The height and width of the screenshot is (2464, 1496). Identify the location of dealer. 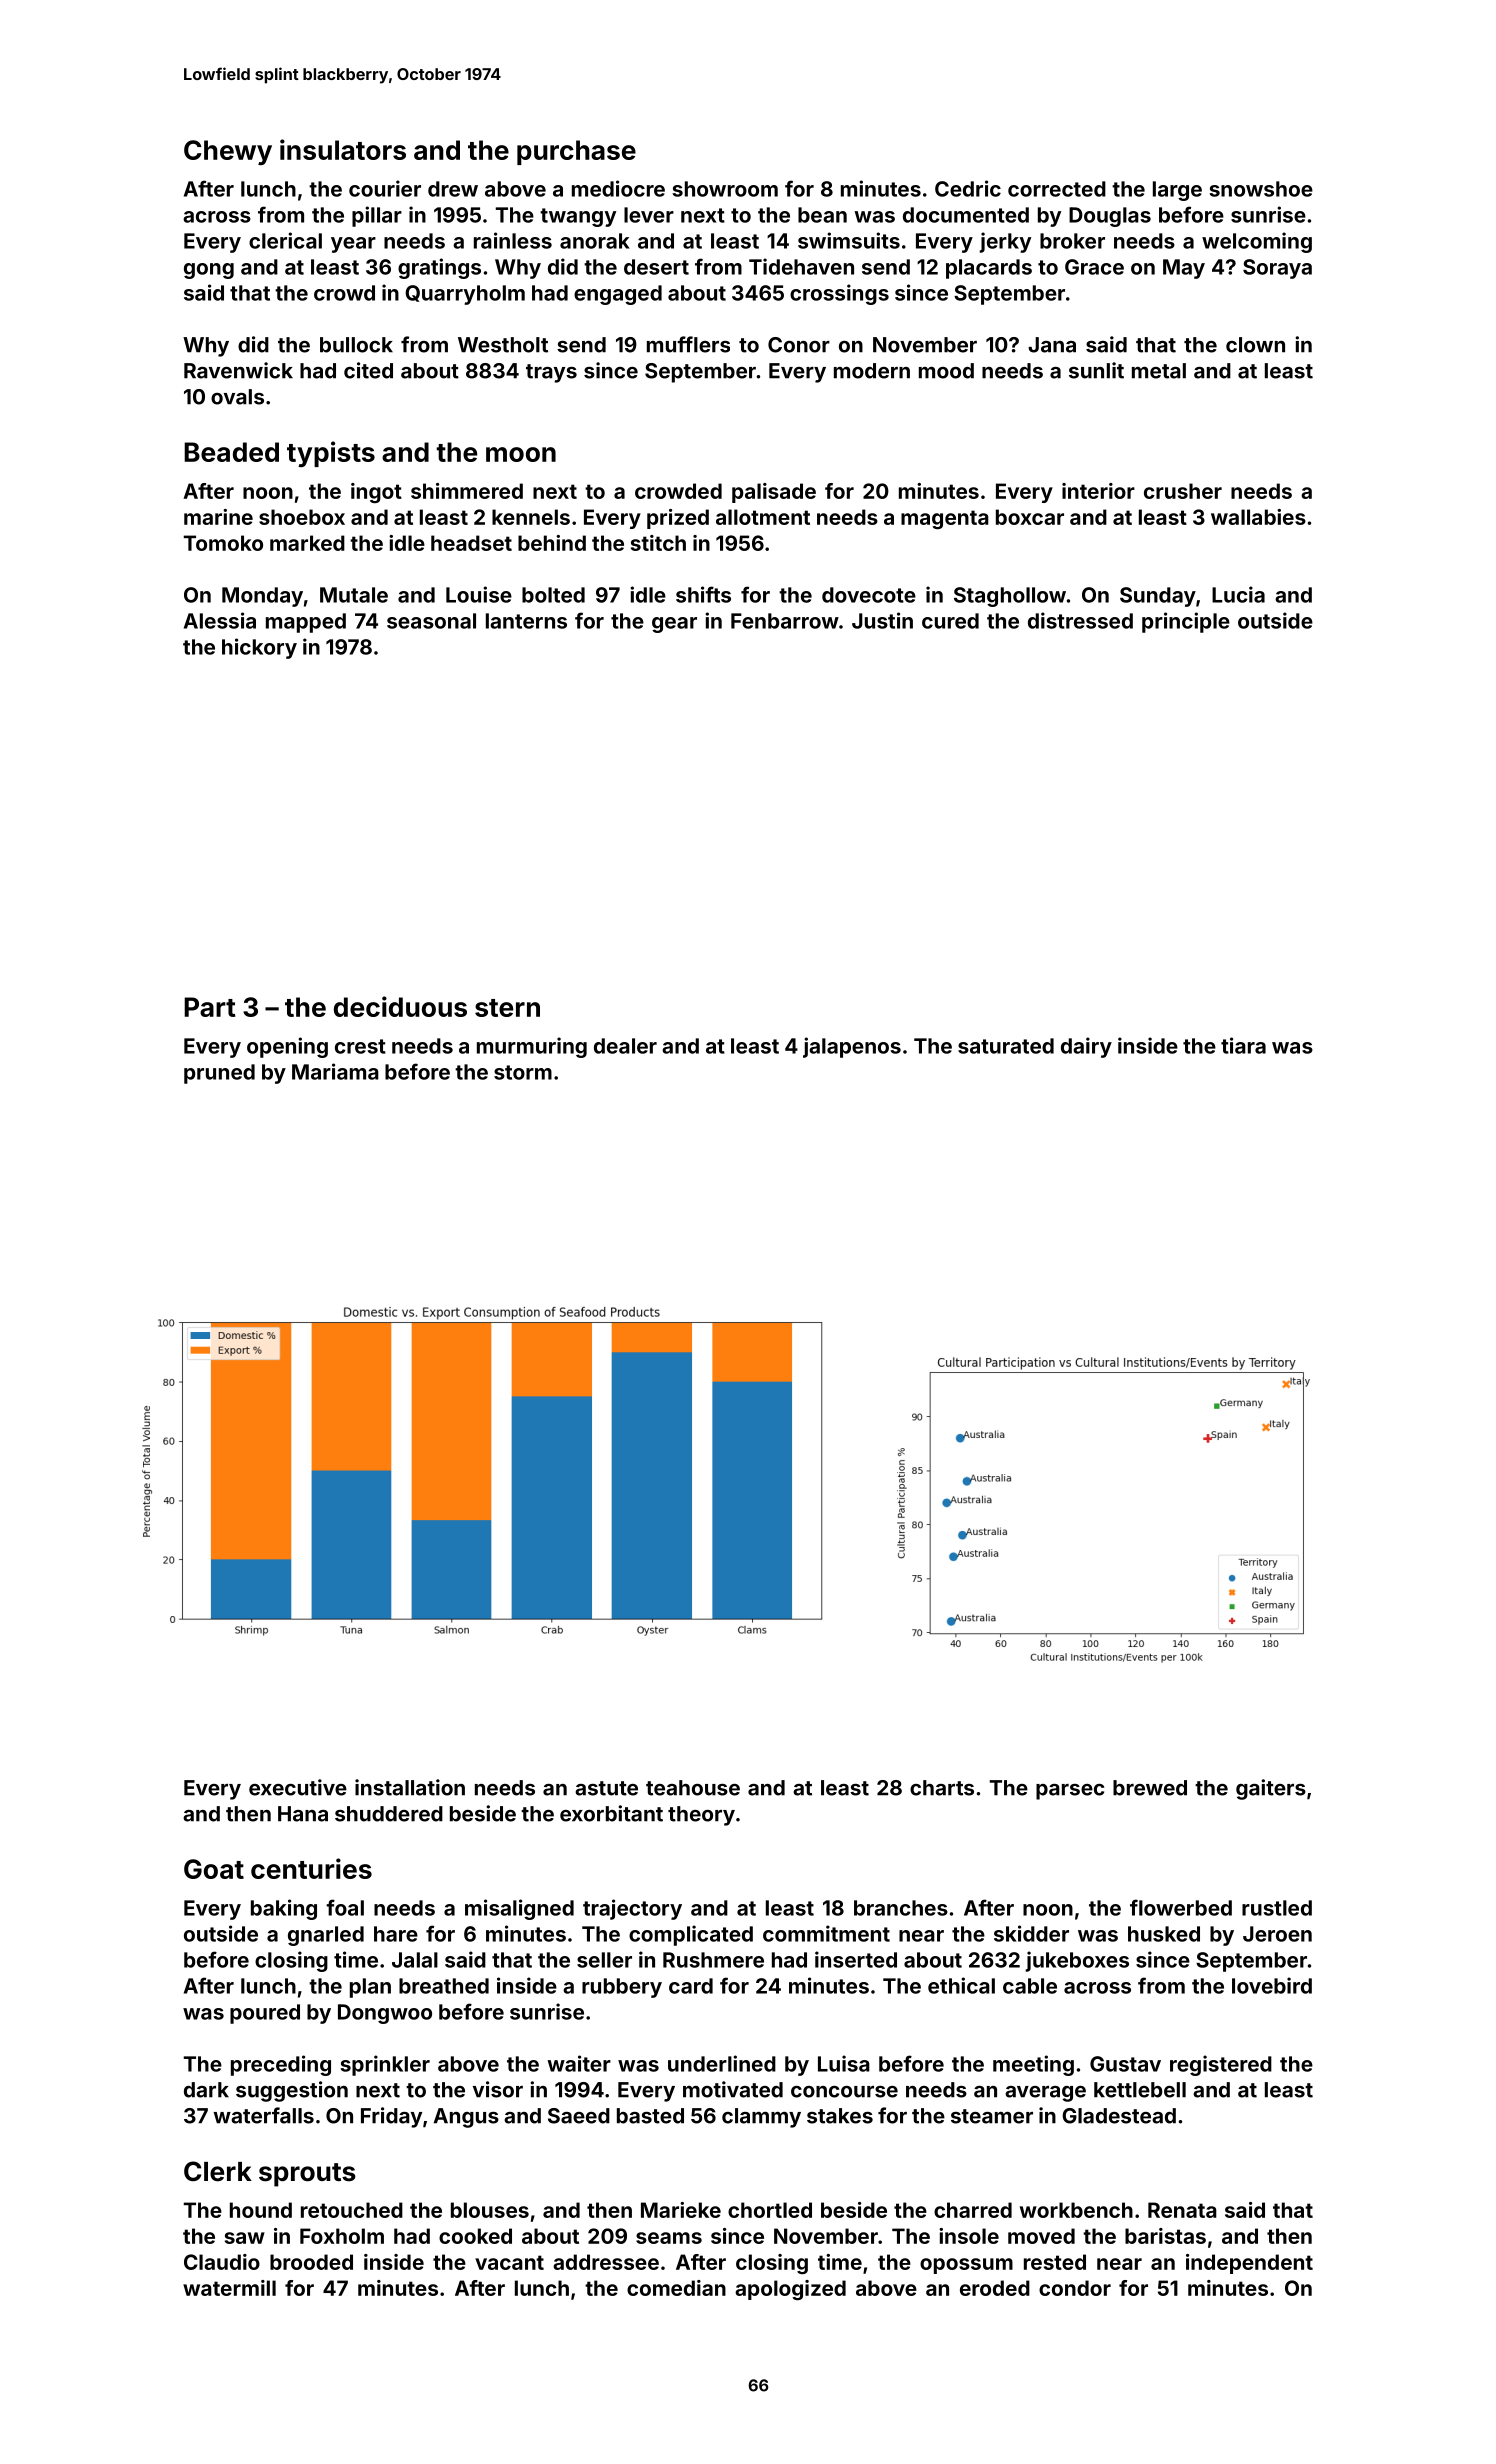
(625, 1046).
